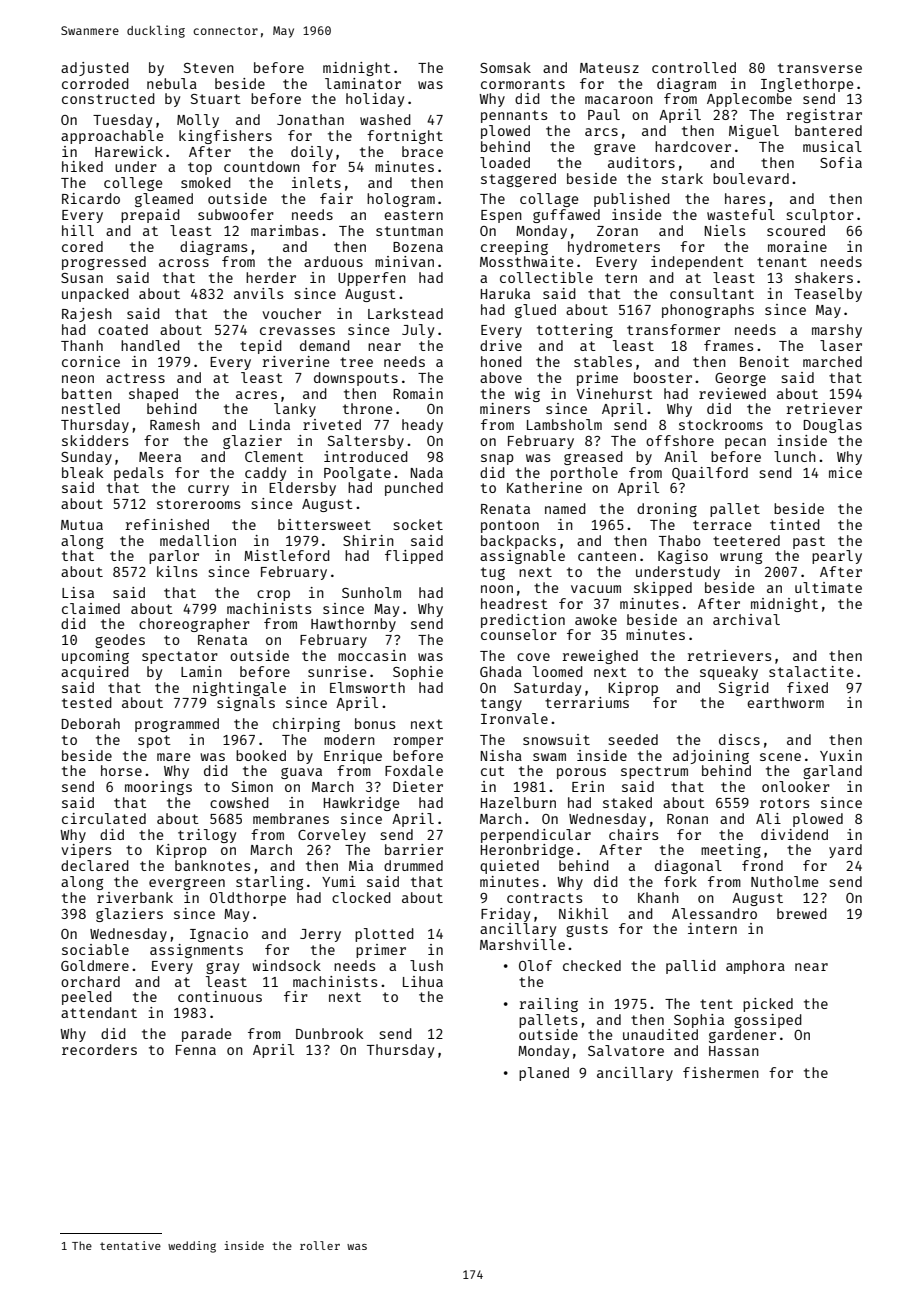 Image resolution: width=924 pixels, height=1308 pixels. Describe the element at coordinates (220, 996) in the page. I see `continuous` at that location.
